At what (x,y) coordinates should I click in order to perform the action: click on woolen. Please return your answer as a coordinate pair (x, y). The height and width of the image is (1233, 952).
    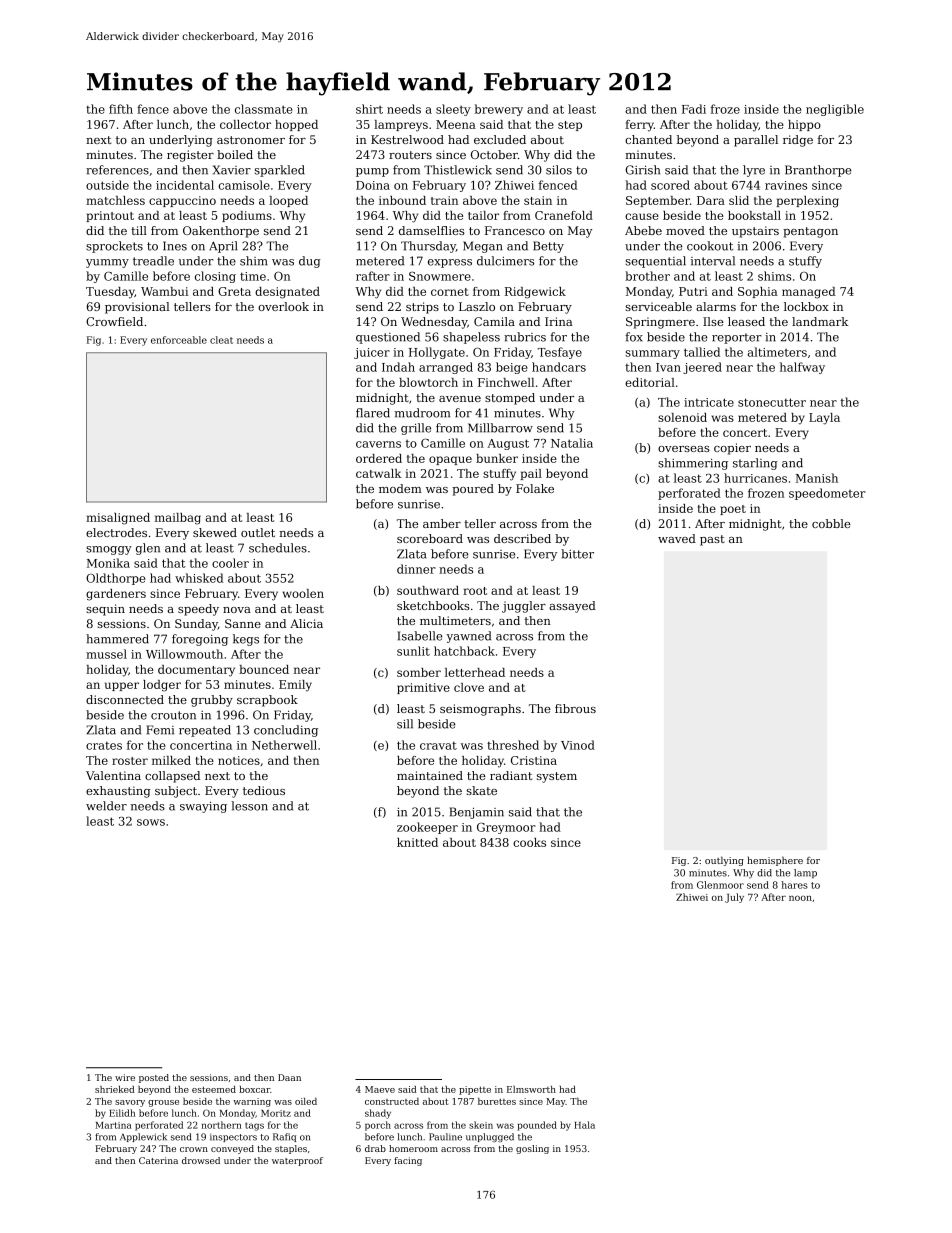
    Looking at the image, I should click on (303, 593).
